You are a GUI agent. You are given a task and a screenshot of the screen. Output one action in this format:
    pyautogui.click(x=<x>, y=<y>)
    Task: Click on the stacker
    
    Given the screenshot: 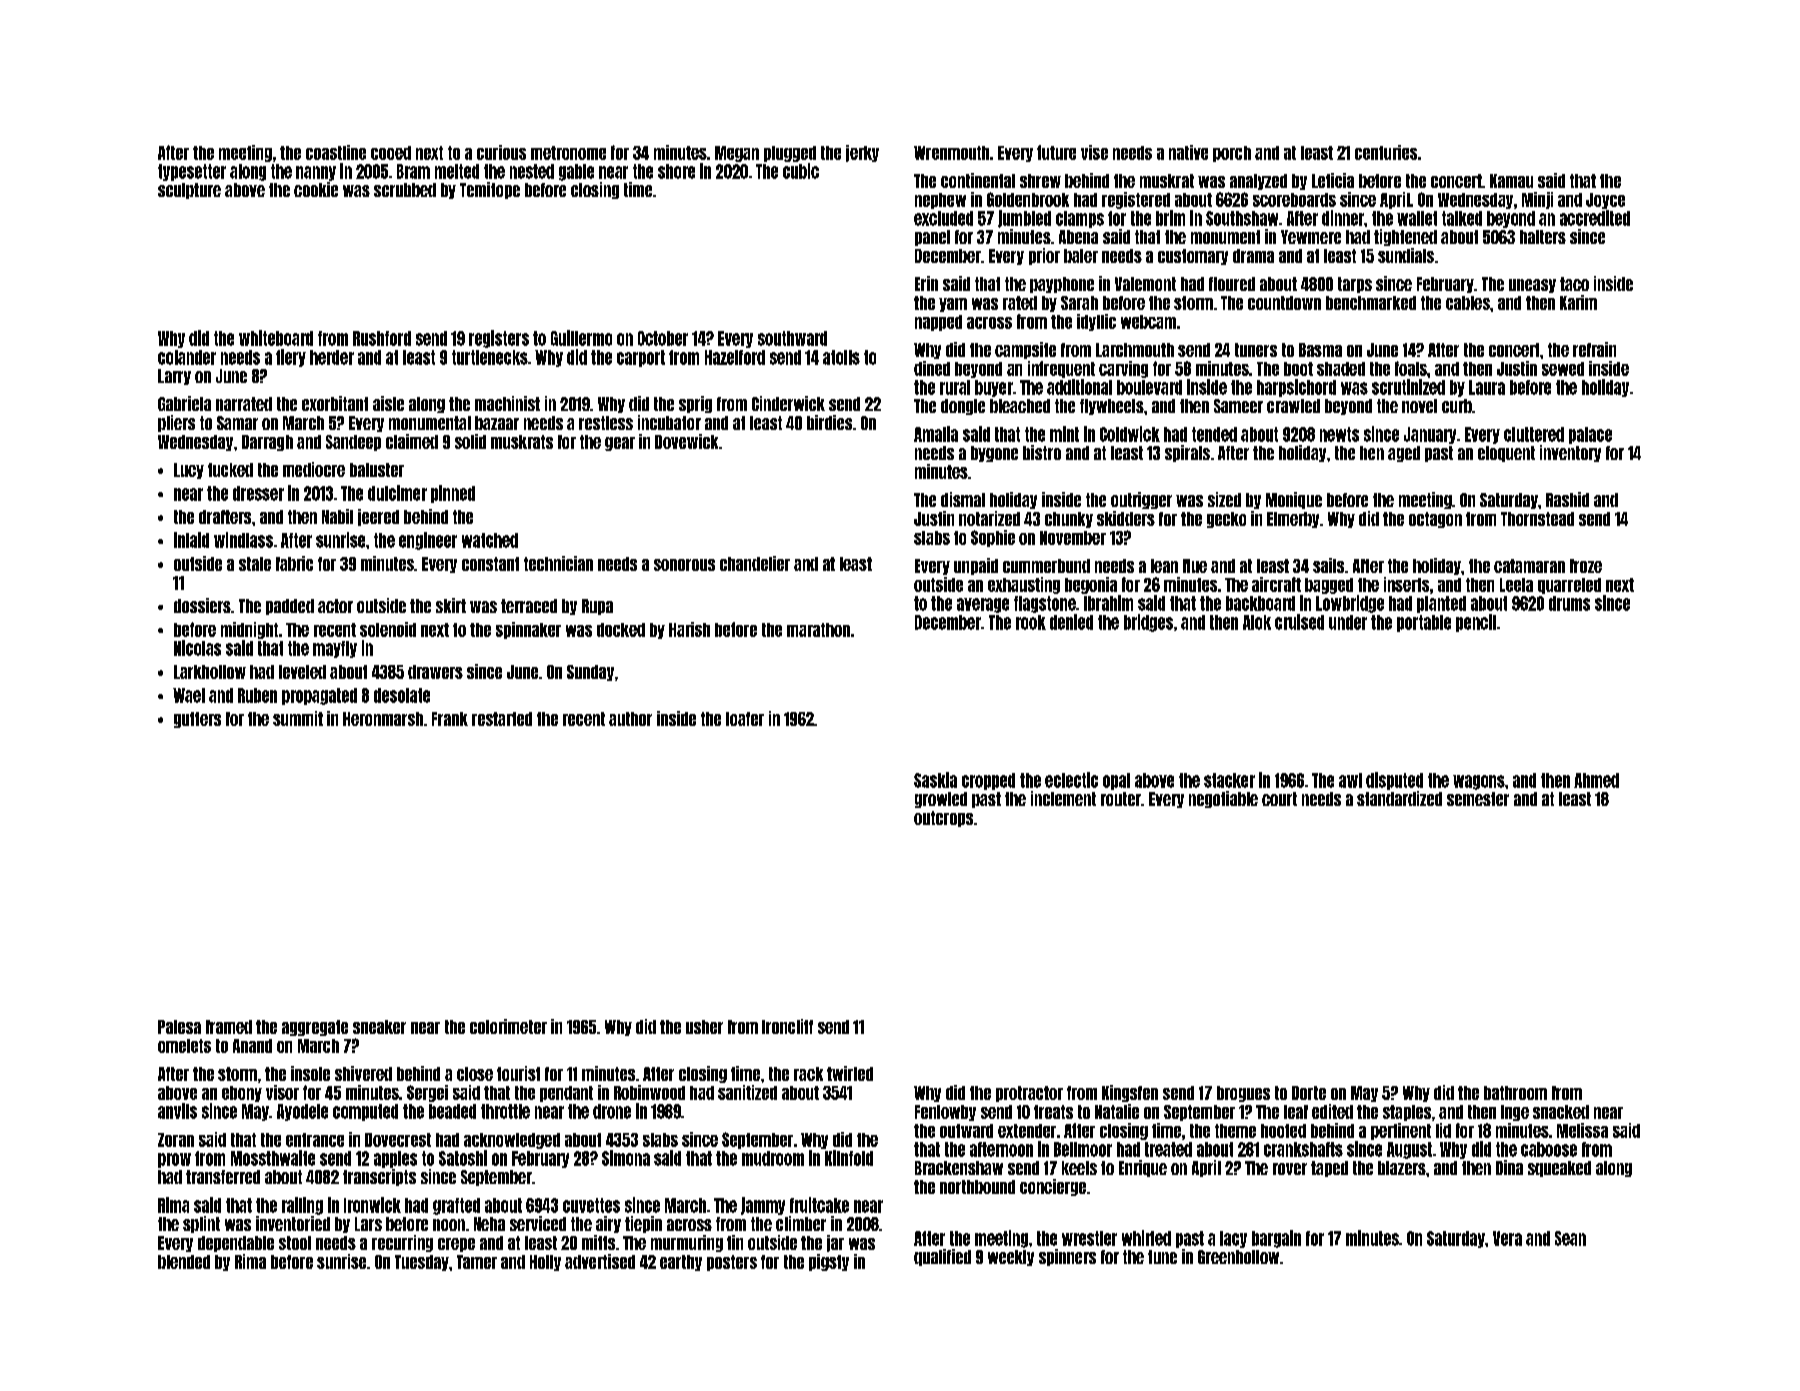 What is the action you would take?
    pyautogui.click(x=1229, y=780)
